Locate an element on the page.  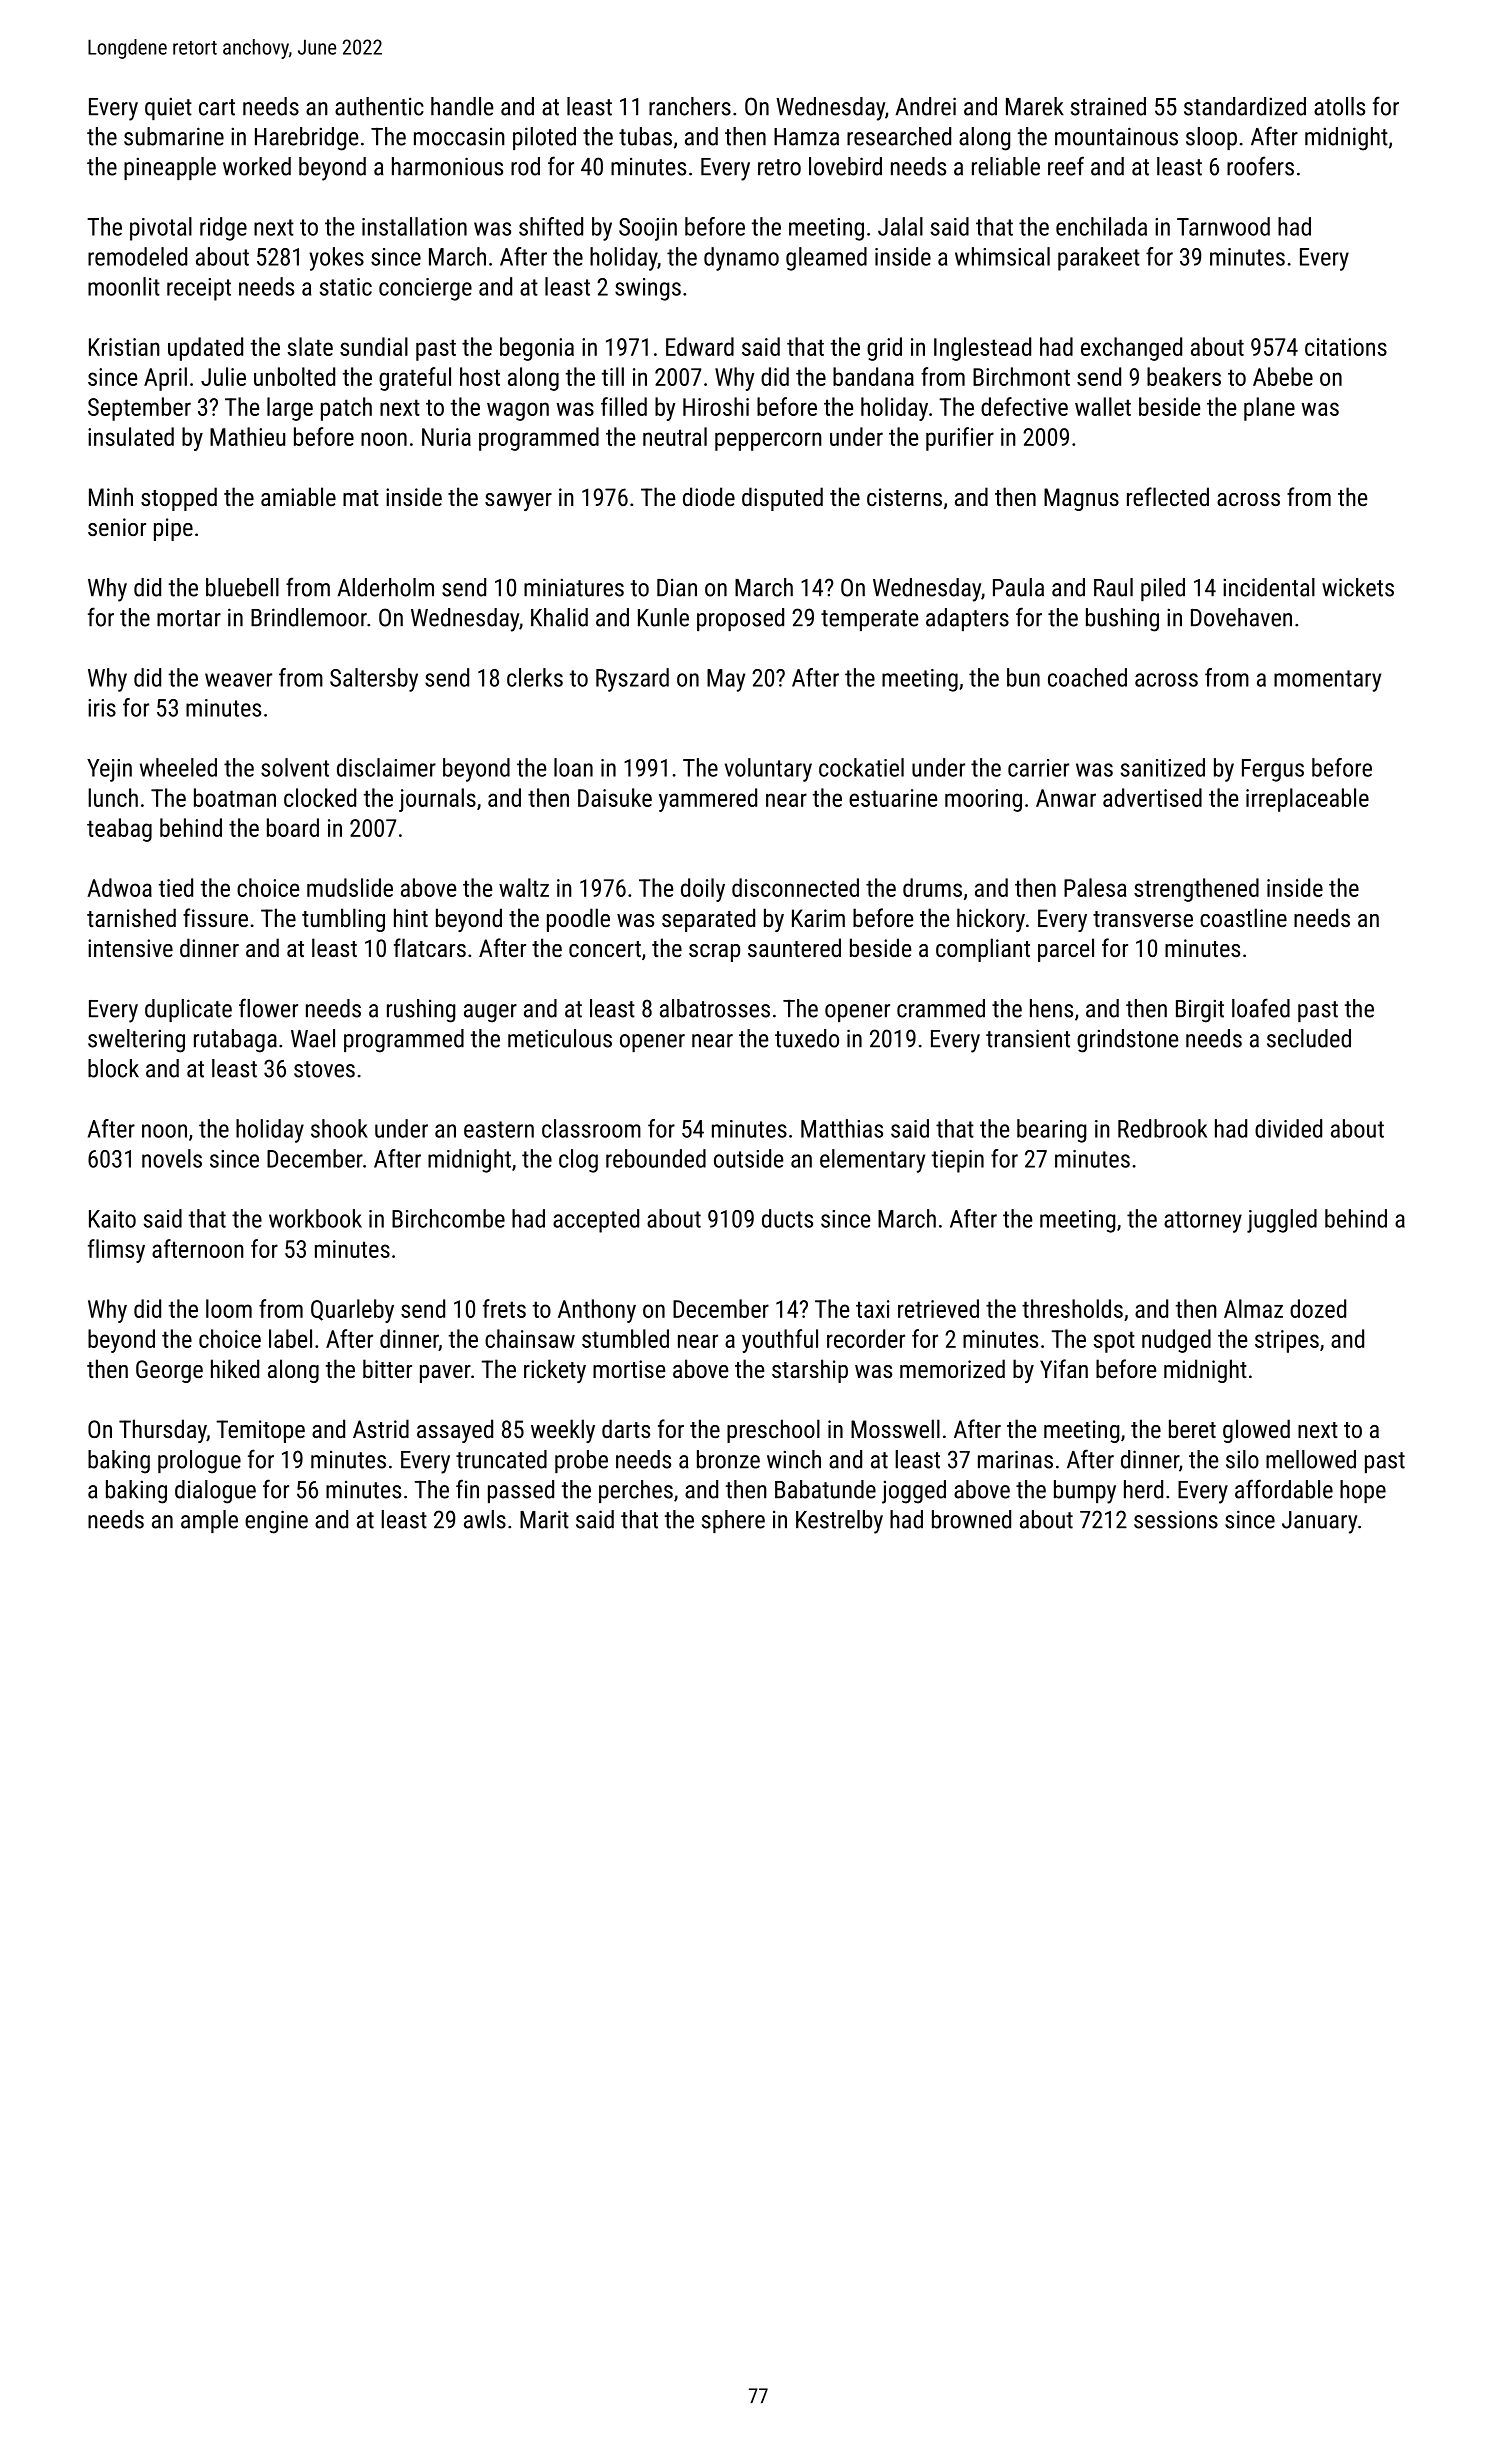
handle is located at coordinates (462, 106).
